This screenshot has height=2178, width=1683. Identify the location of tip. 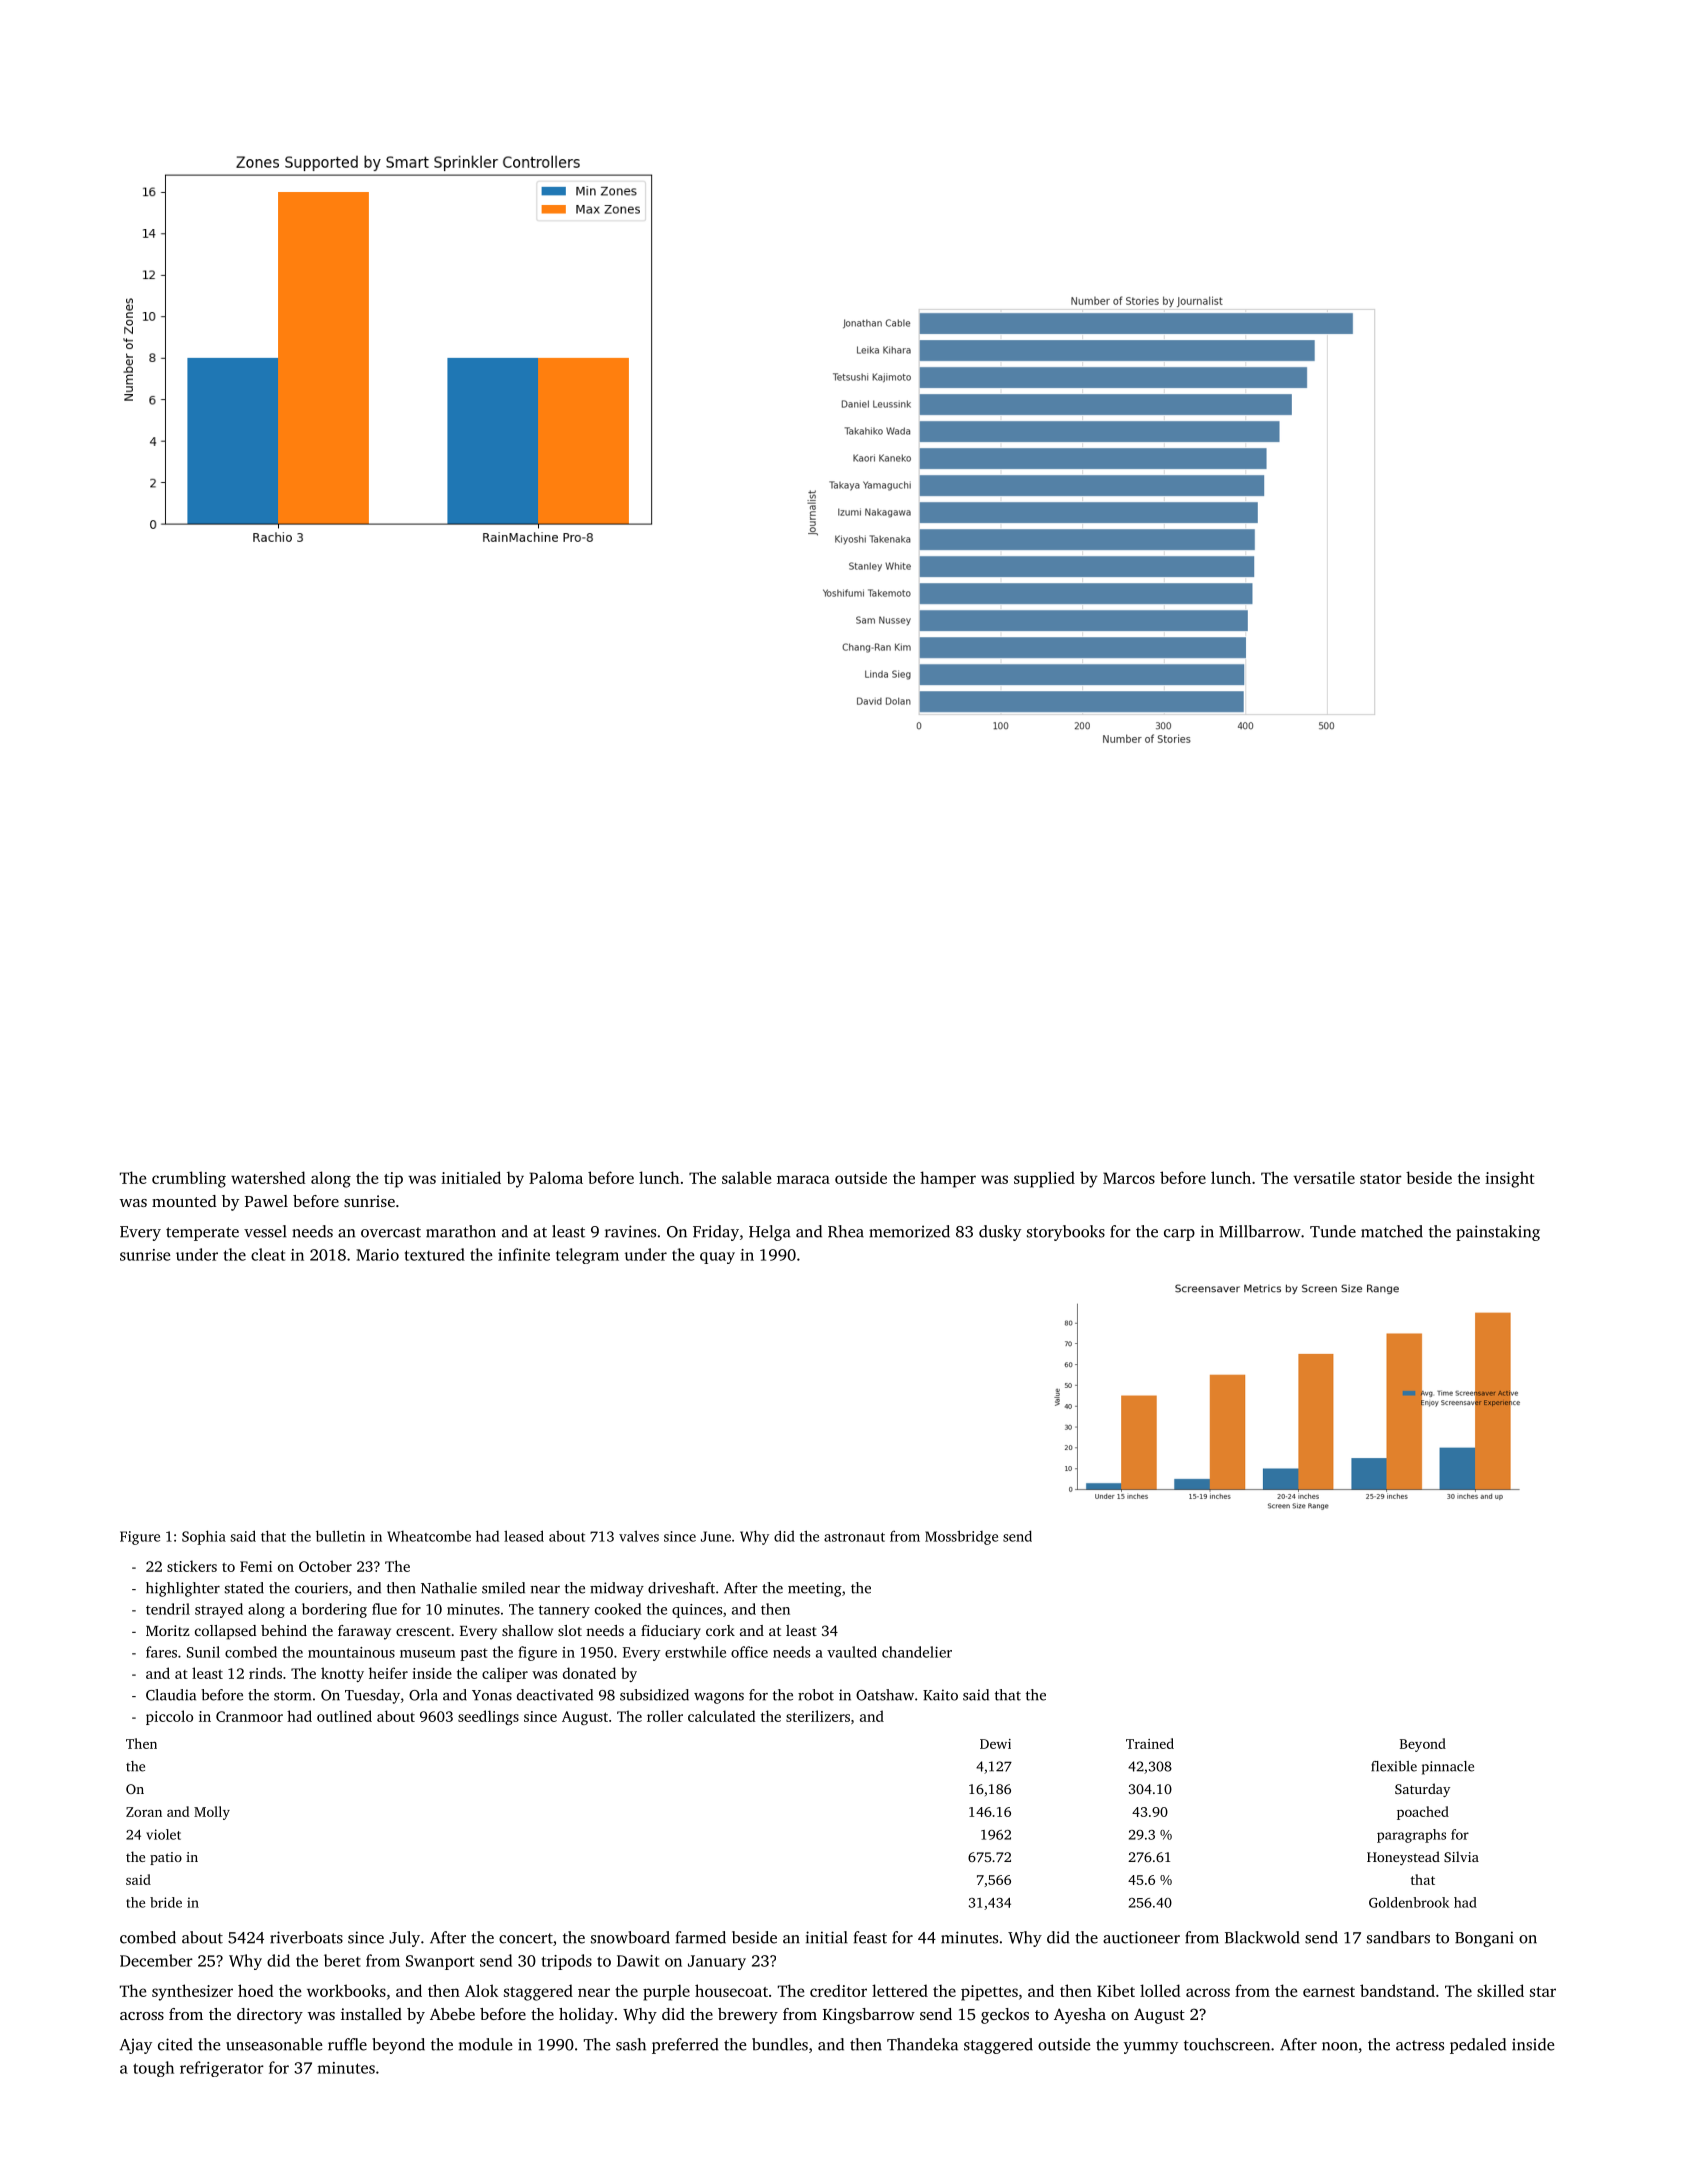
(393, 1180).
